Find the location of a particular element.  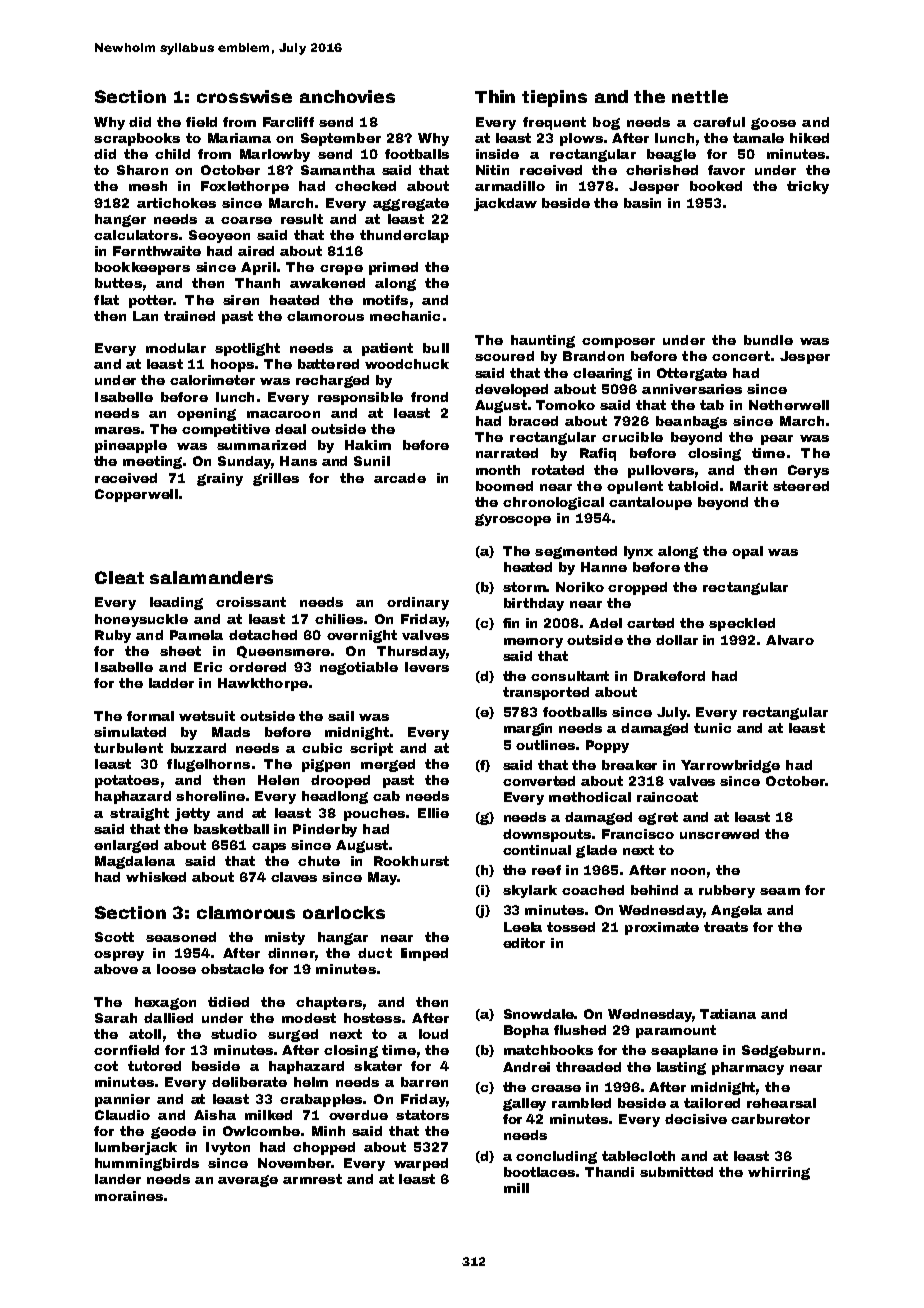

careful is located at coordinates (719, 122).
